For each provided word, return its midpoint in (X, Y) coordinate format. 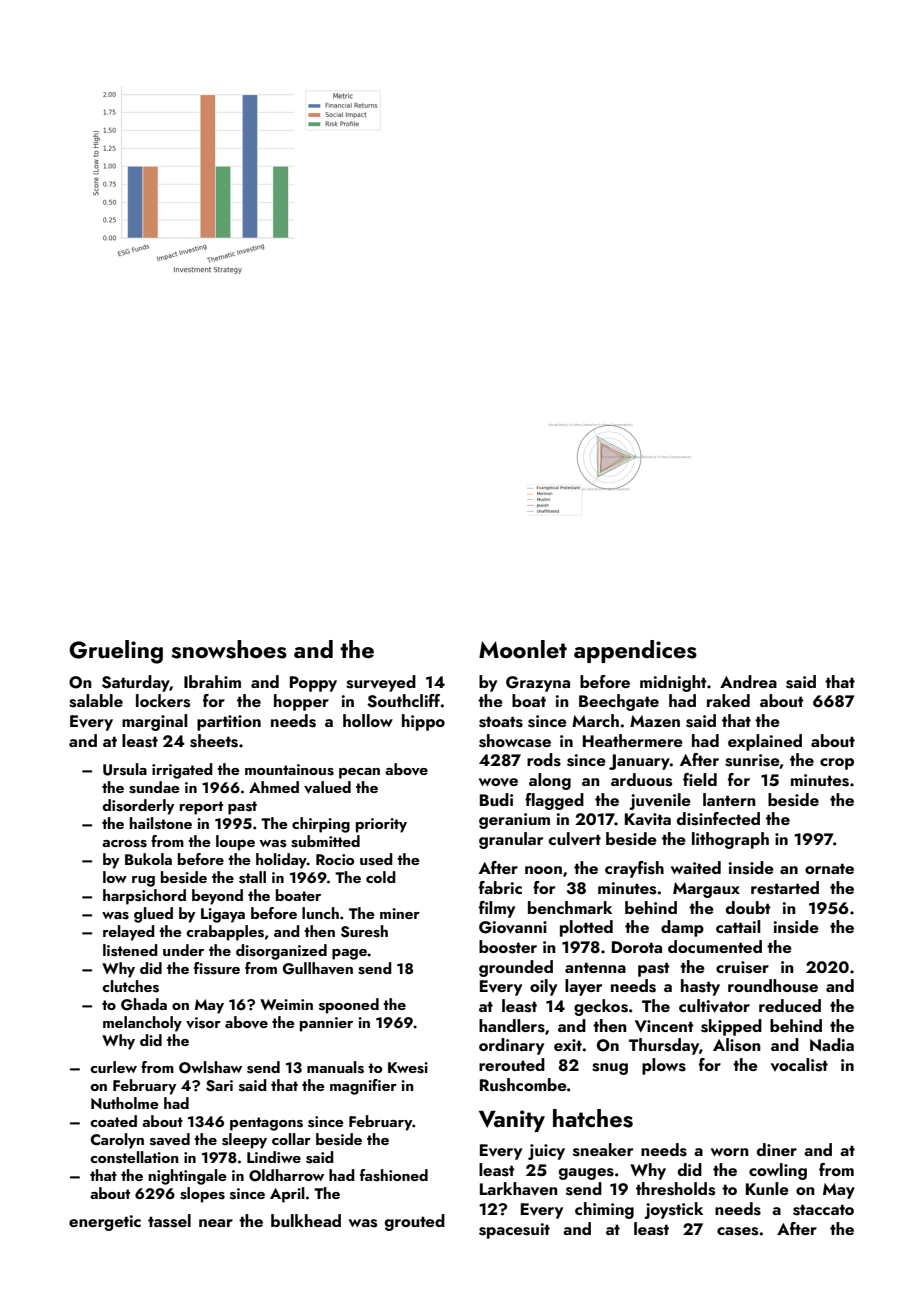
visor (203, 1023)
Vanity (512, 1121)
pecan (359, 773)
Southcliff (403, 701)
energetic (105, 1223)
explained (765, 742)
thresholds (675, 1189)
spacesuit (514, 1231)
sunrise (752, 760)
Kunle (767, 1188)
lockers (163, 701)
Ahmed (274, 787)
